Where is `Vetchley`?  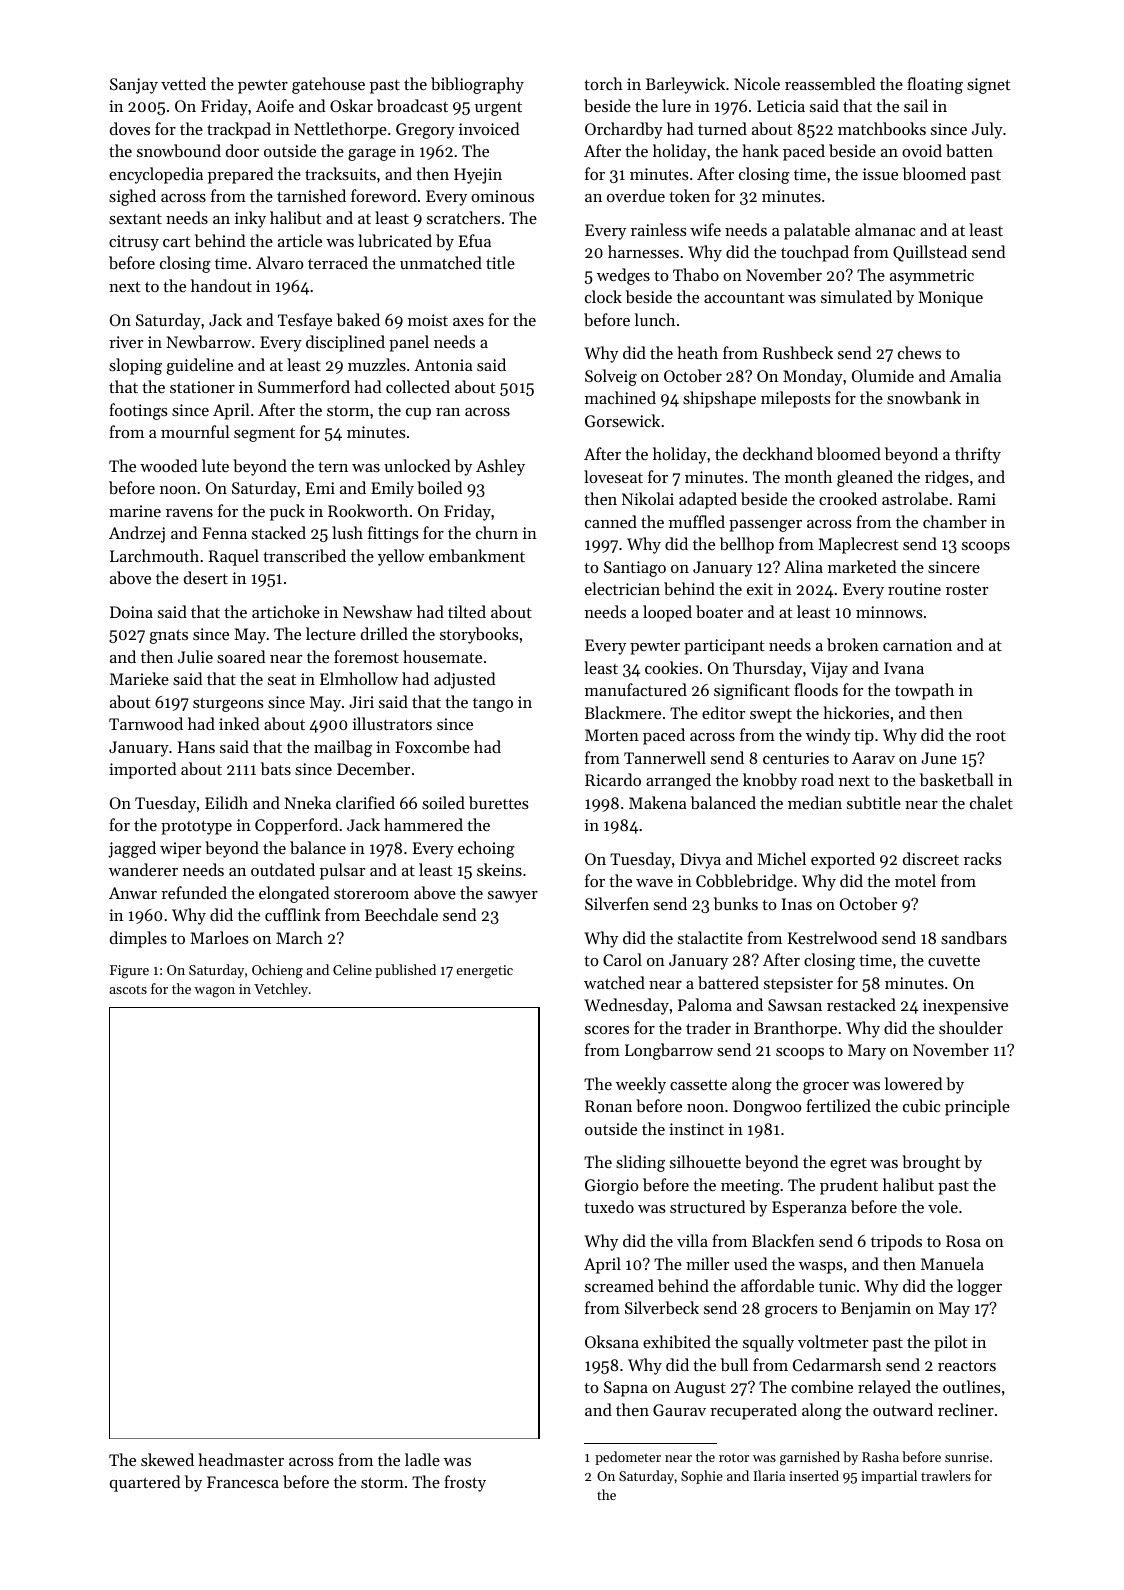 Vetchley is located at coordinates (281, 990).
